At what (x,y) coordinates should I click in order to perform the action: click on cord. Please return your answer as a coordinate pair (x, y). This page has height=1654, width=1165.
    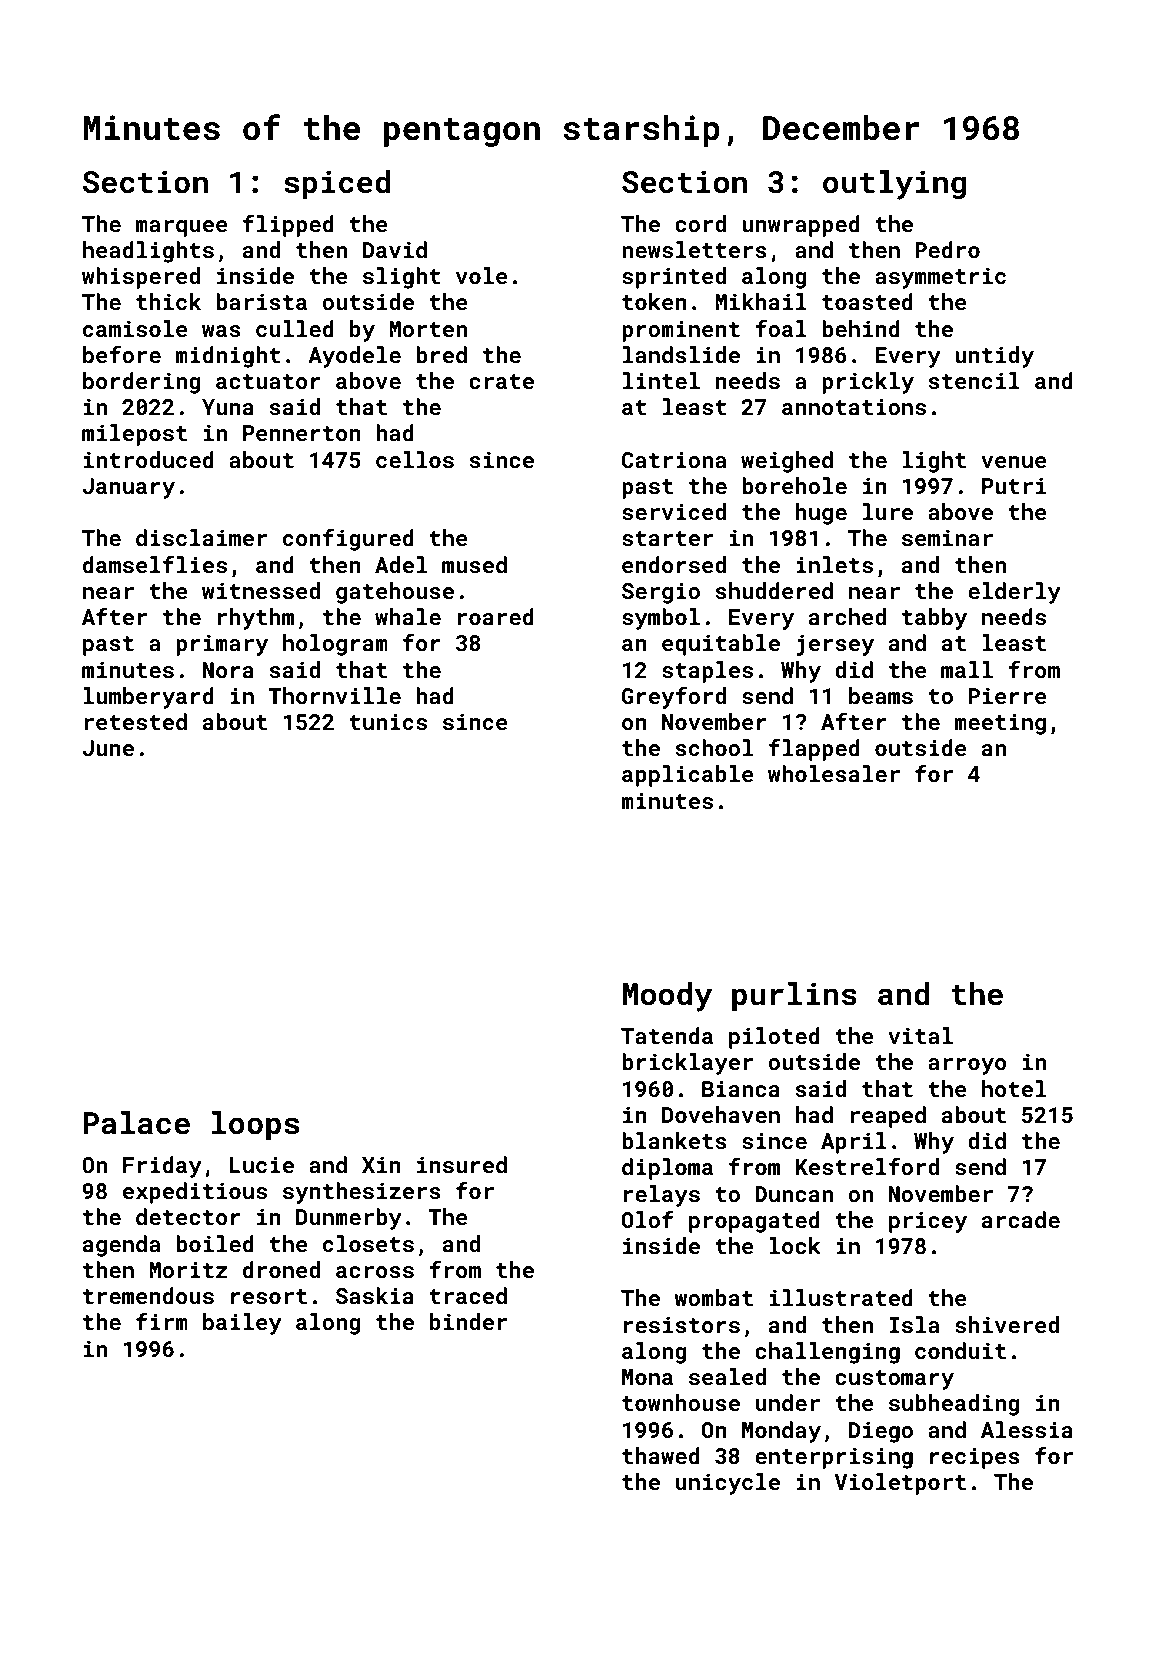
    Looking at the image, I should click on (700, 223).
